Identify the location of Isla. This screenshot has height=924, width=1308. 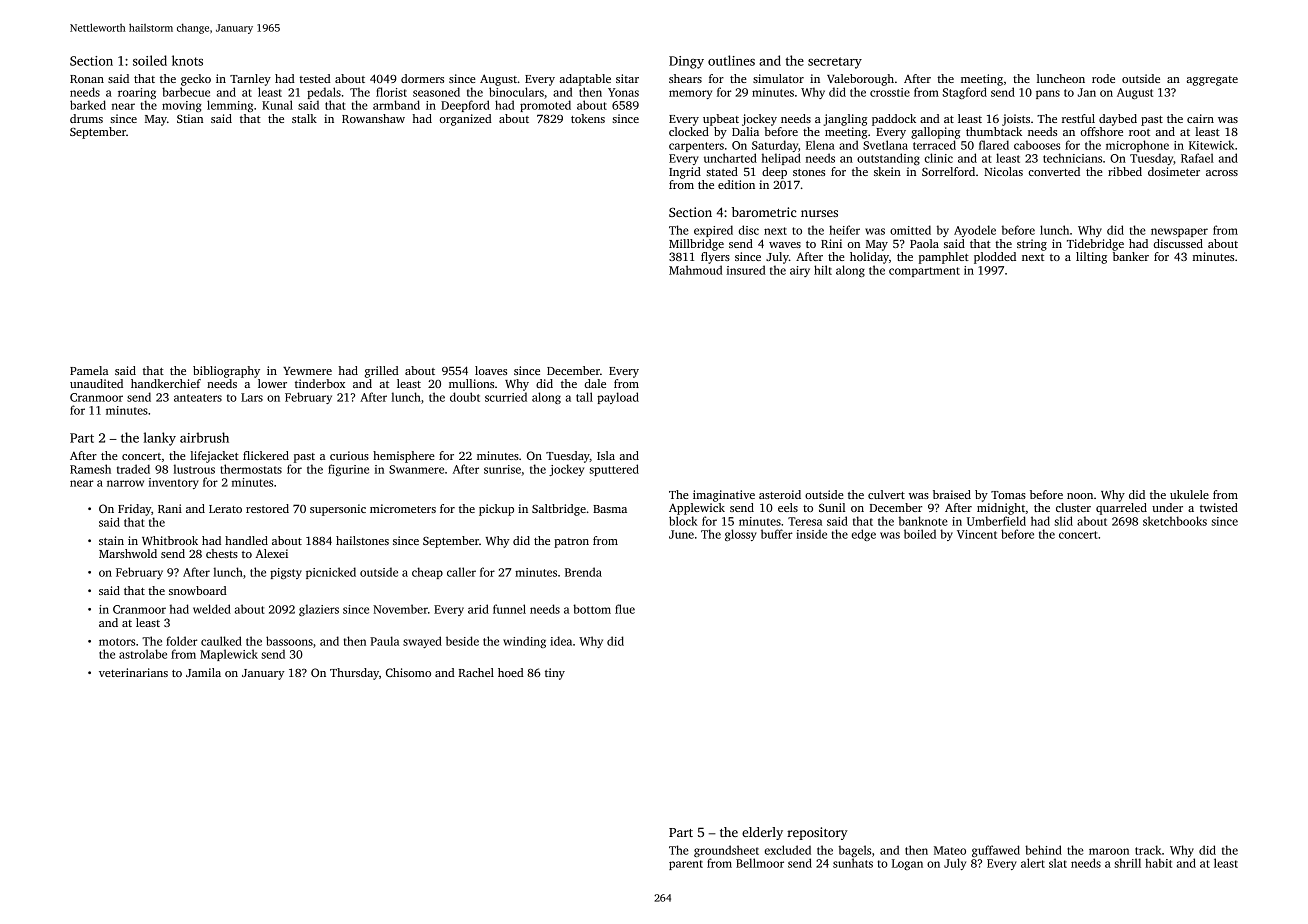
(606, 455).
